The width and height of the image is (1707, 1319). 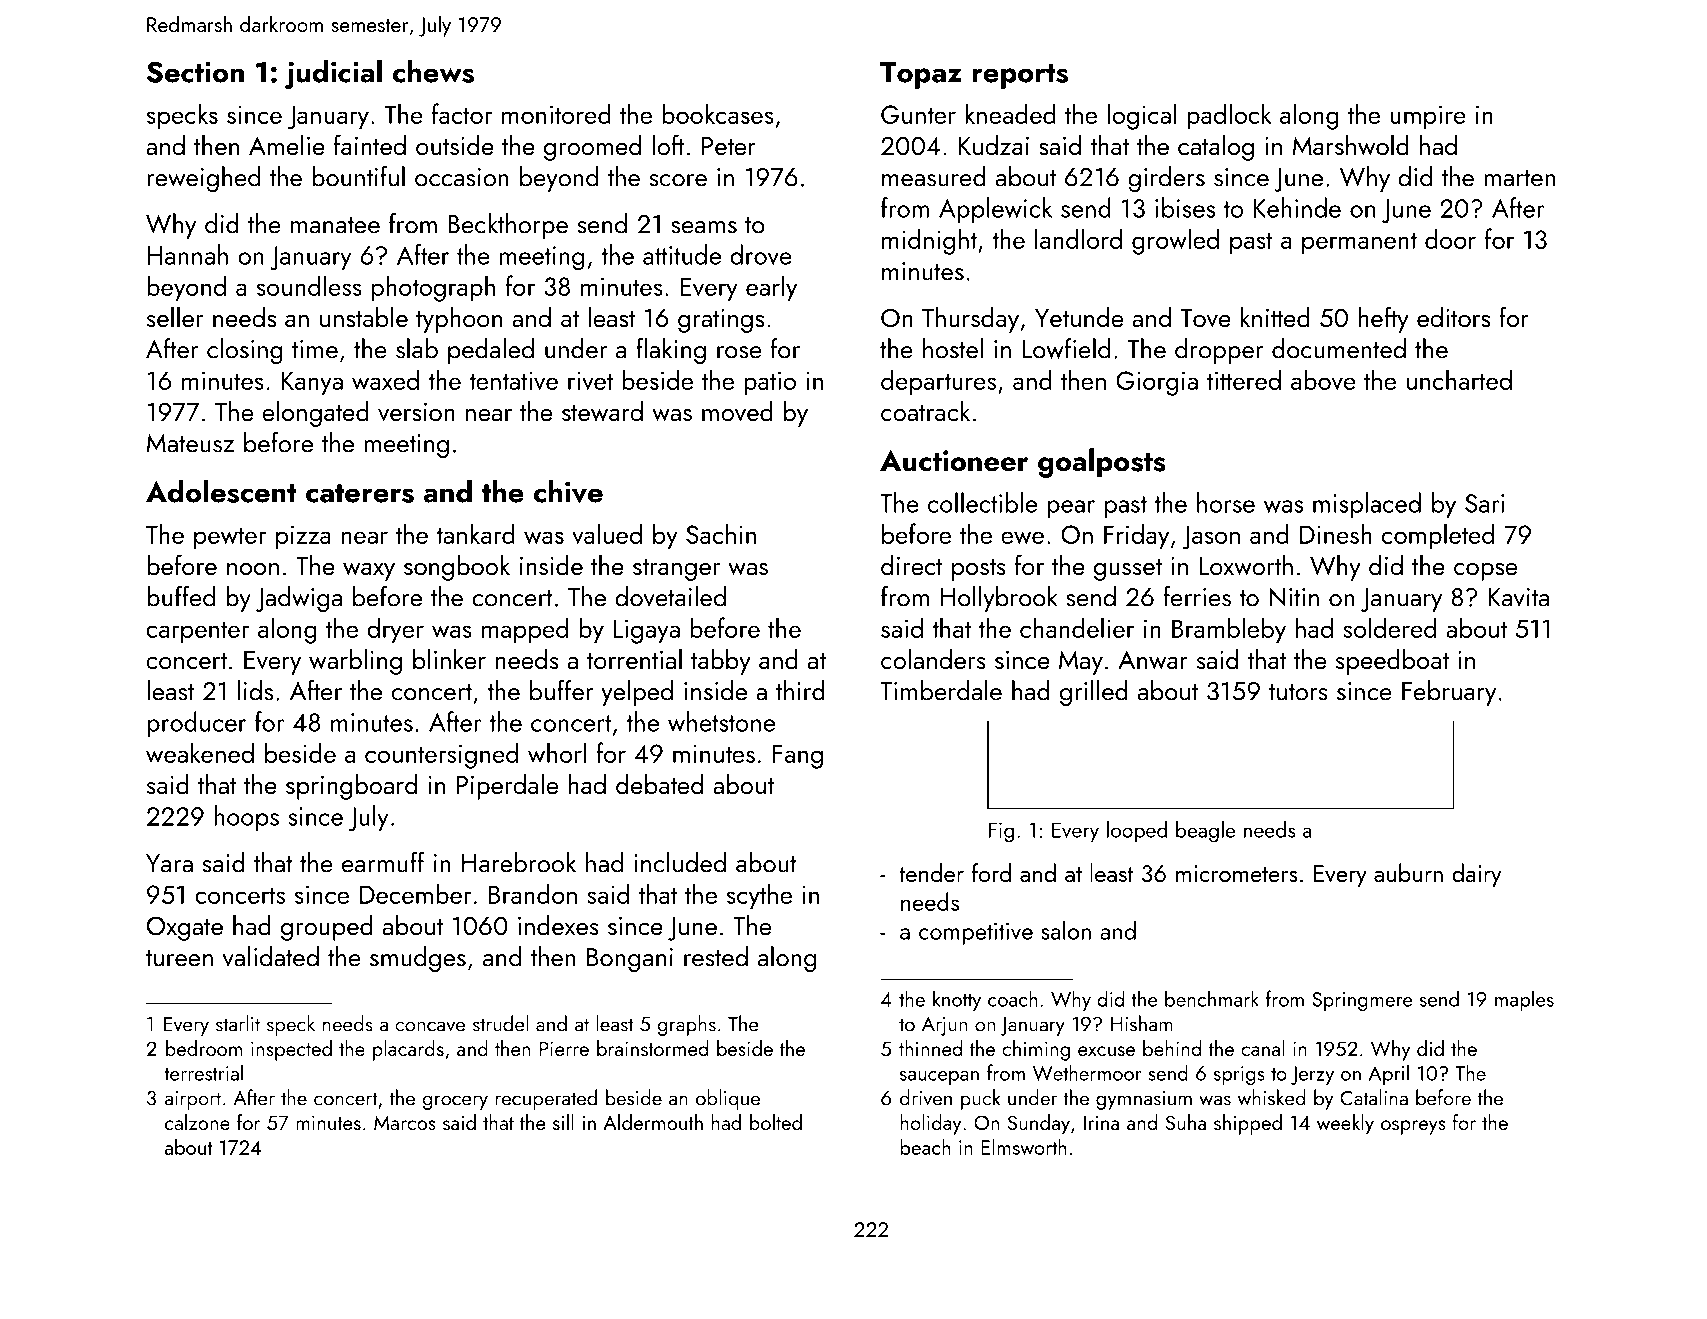 I want to click on Springmere, so click(x=1362, y=1001).
